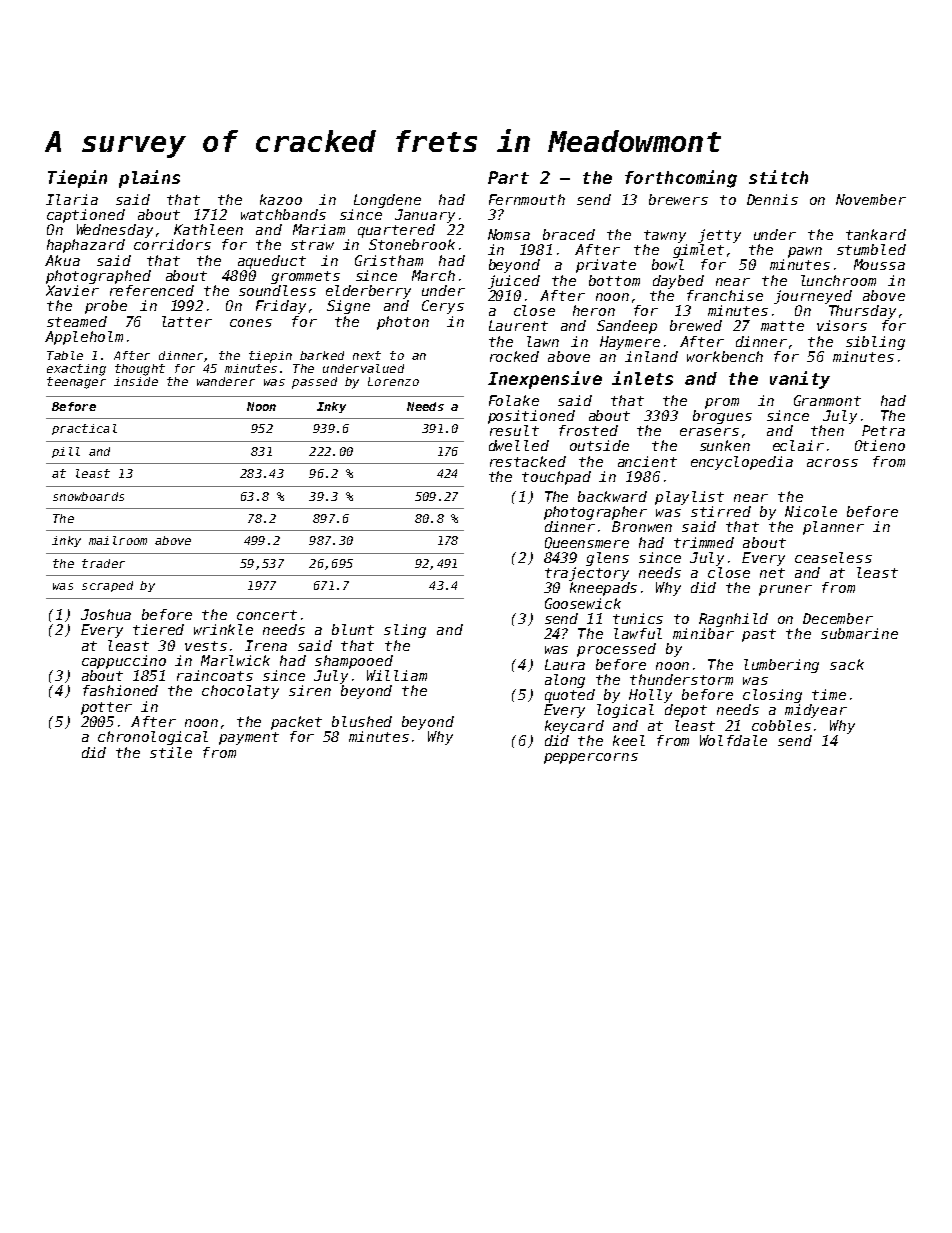  I want to click on net, so click(772, 573).
